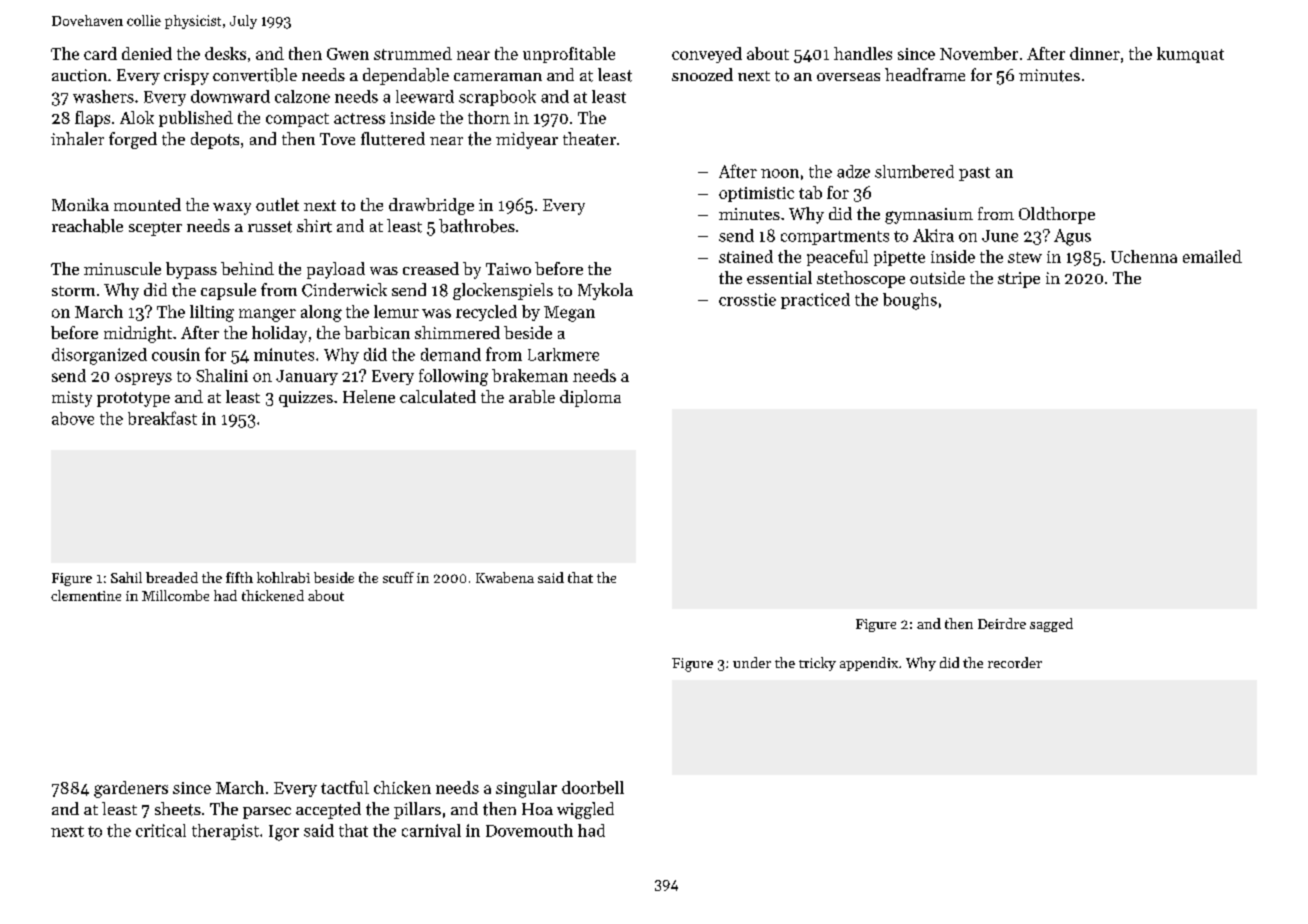 Image resolution: width=1308 pixels, height=924 pixels. Describe the element at coordinates (457, 332) in the screenshot. I see `shimmered` at that location.
